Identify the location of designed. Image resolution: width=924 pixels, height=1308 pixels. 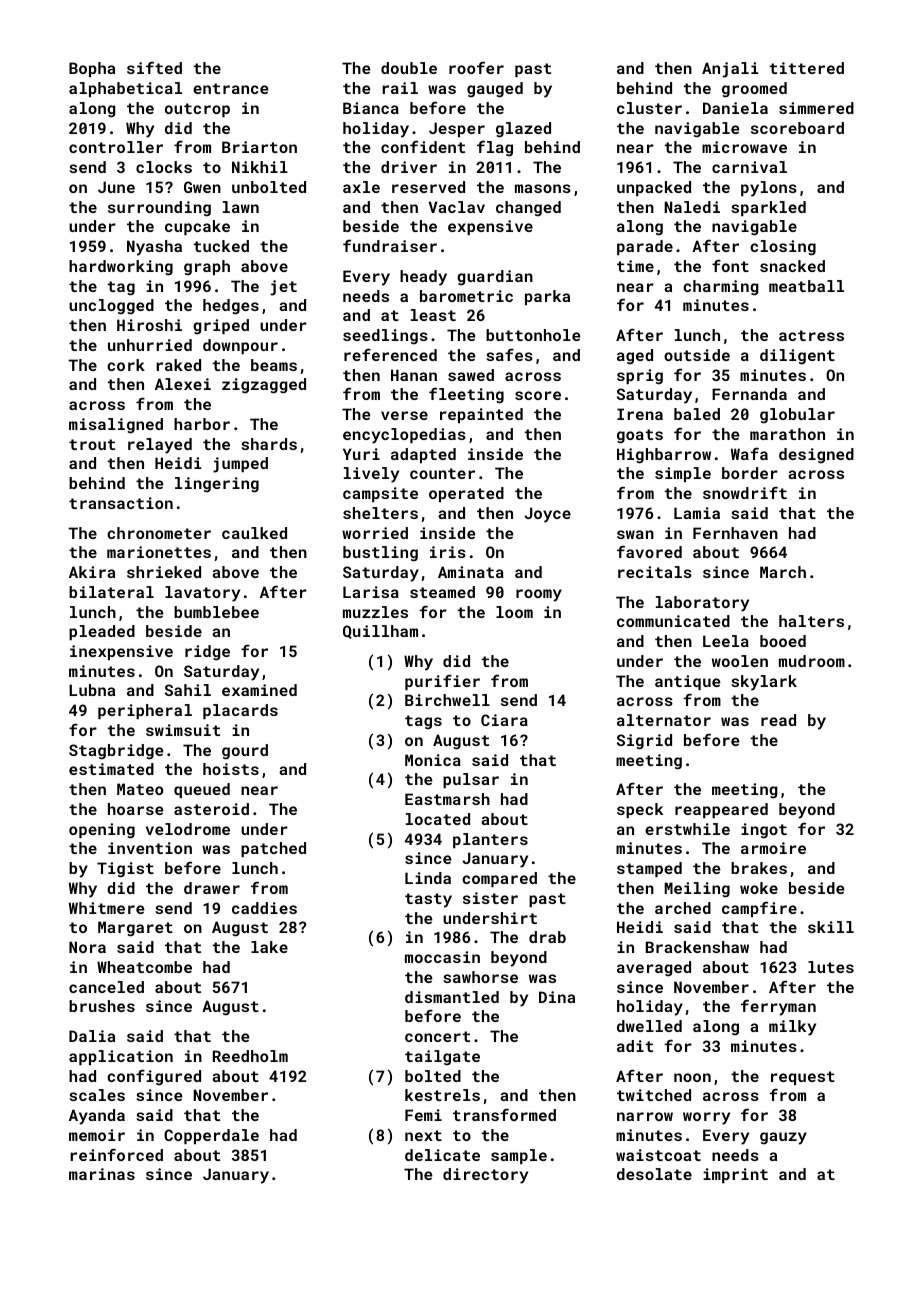
(816, 456).
